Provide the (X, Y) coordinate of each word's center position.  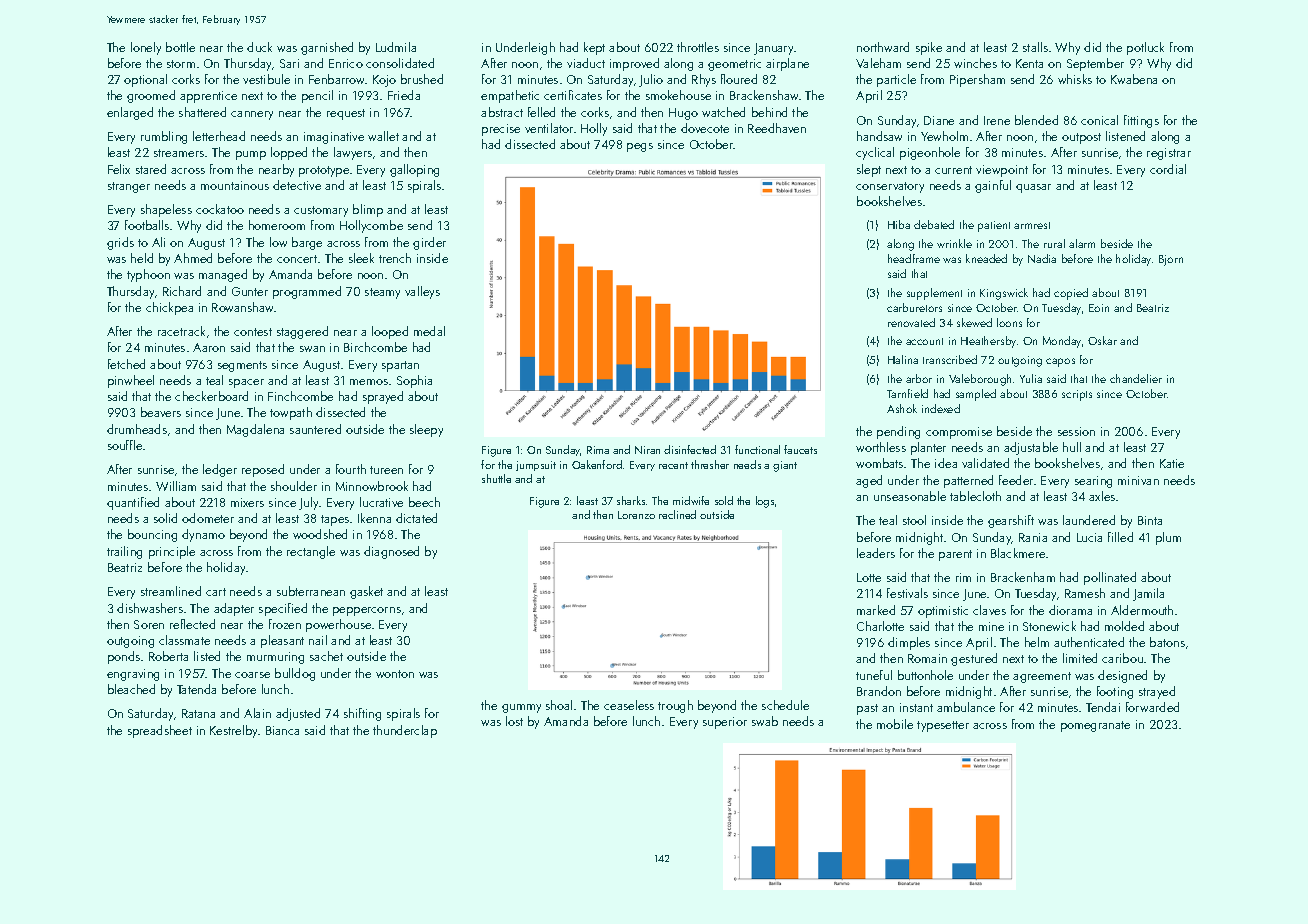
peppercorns (367, 611)
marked (876, 610)
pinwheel (131, 381)
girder (429, 243)
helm (1037, 642)
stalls (1035, 47)
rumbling (164, 137)
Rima (598, 450)
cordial (1168, 169)
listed (207, 656)
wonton (395, 674)
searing (1093, 482)
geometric (734, 65)
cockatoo (220, 209)
